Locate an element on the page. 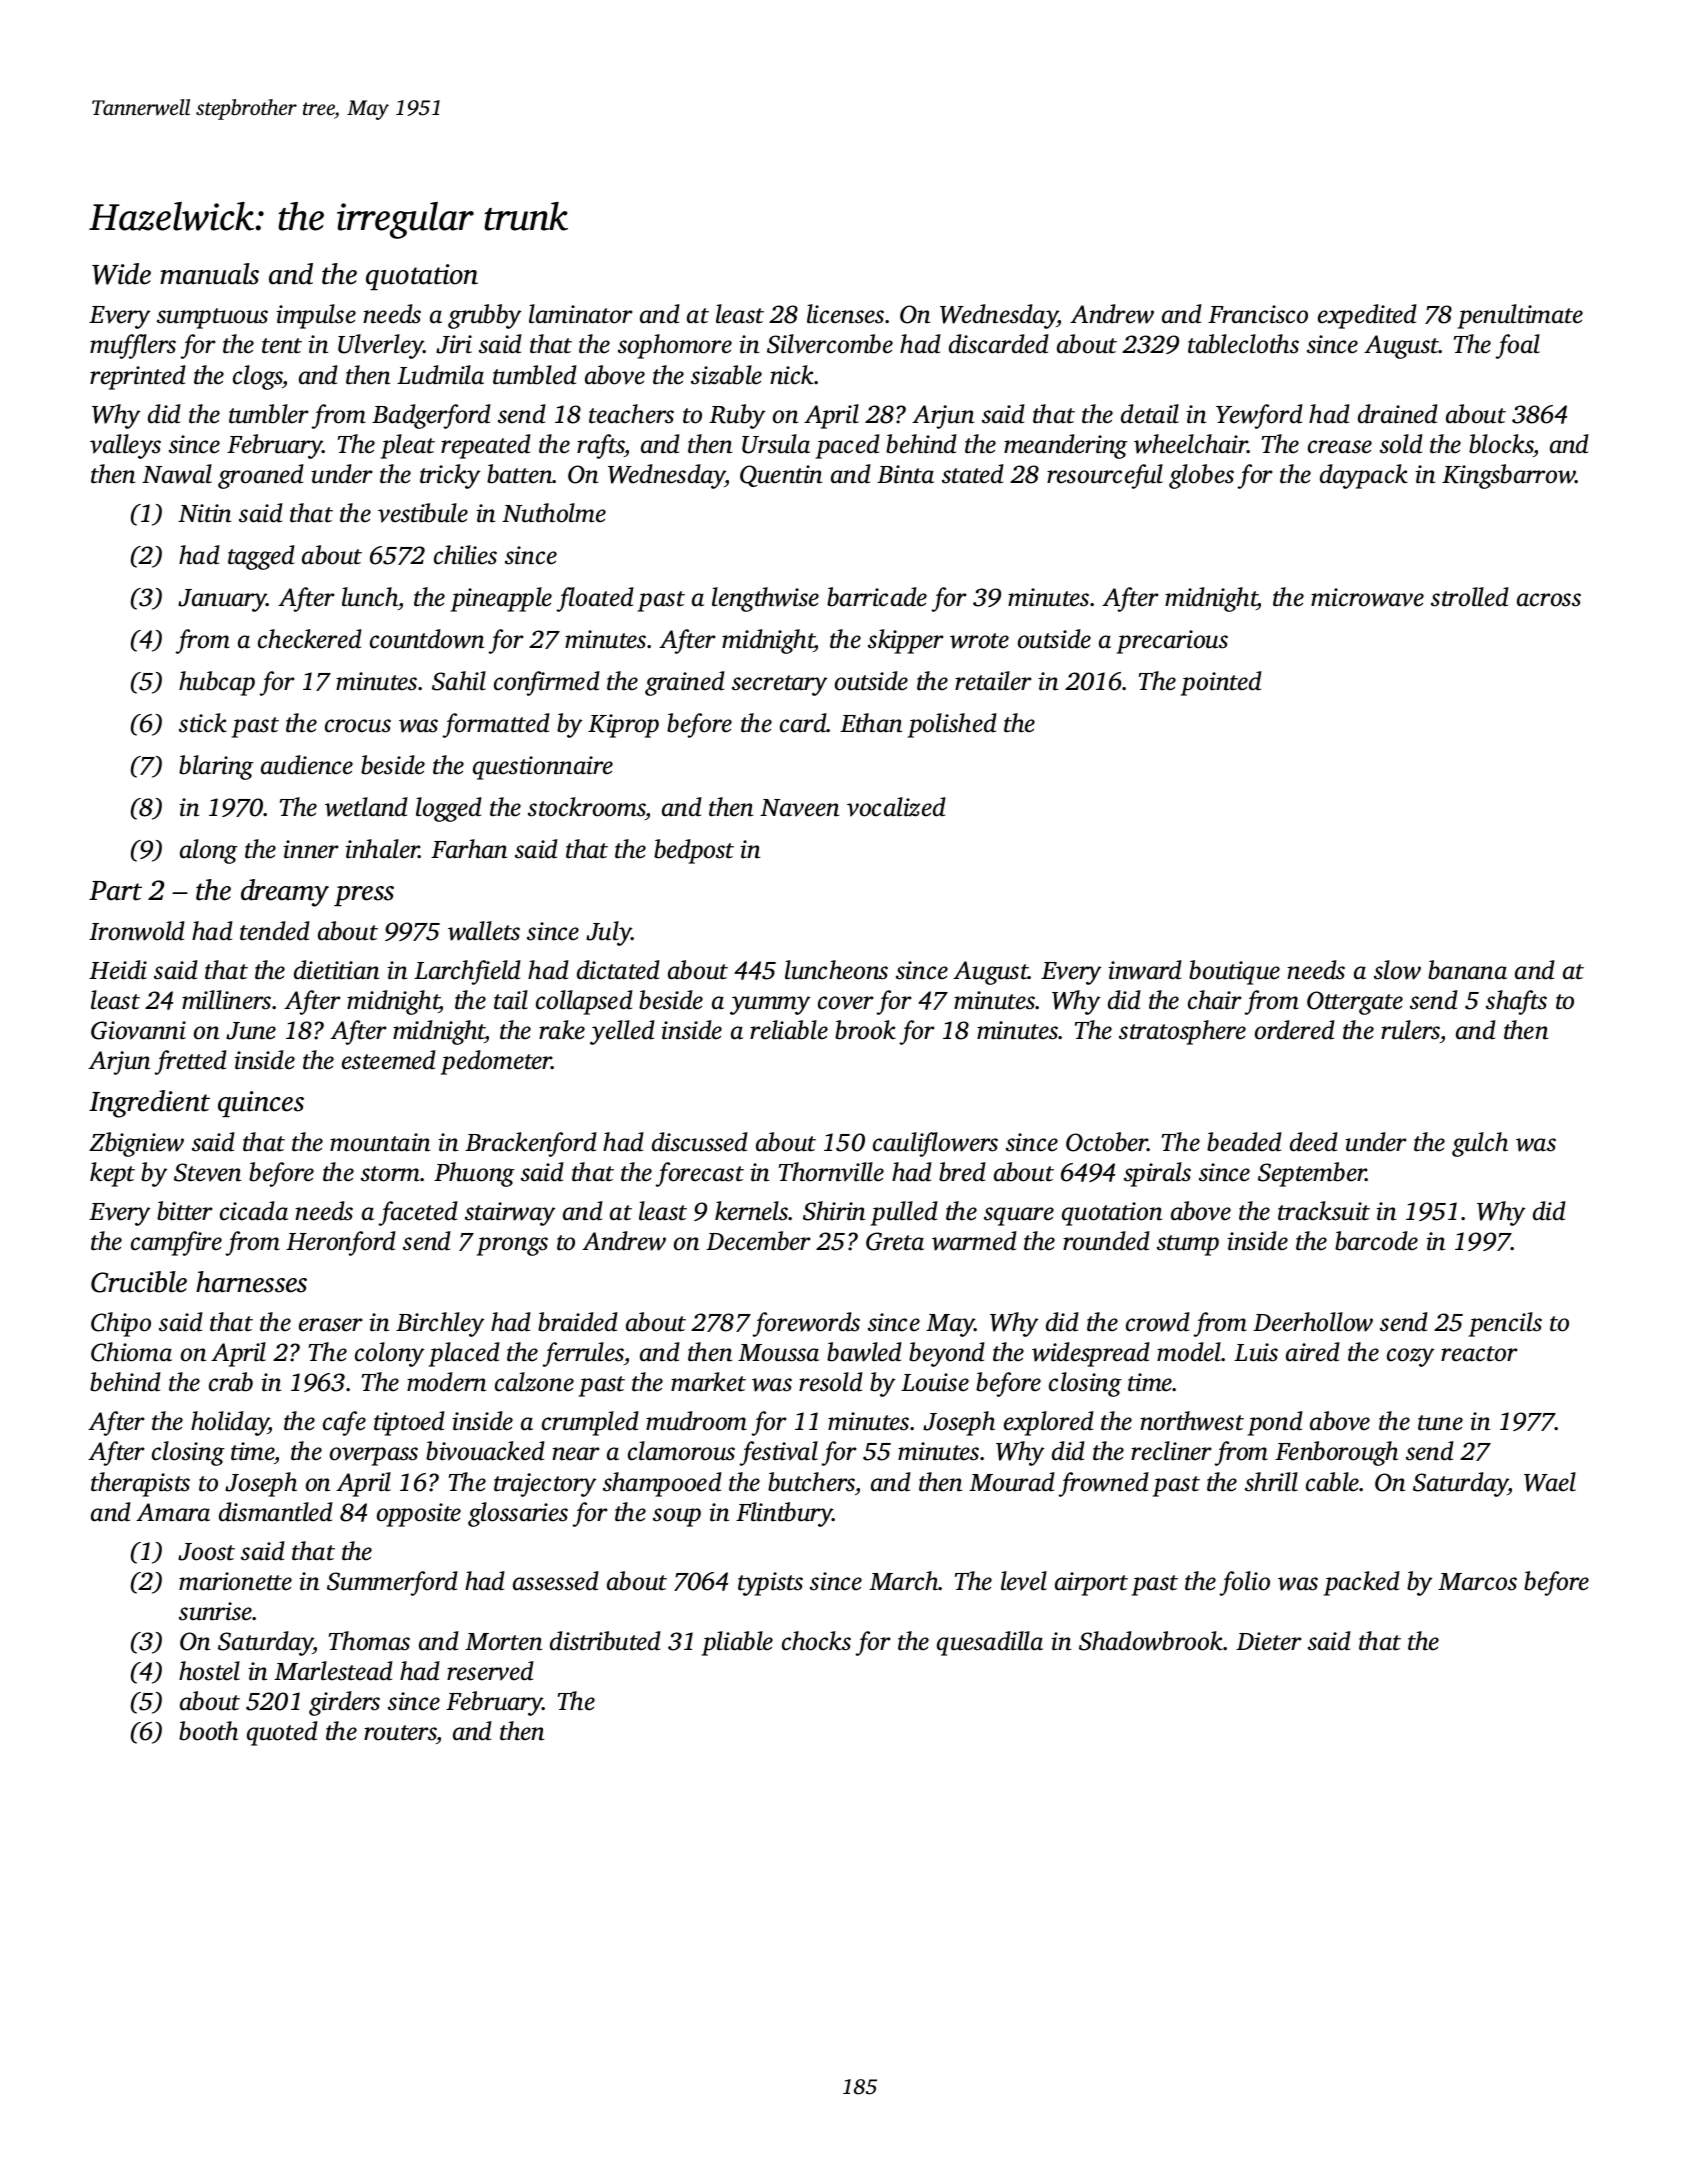 This image has width=1683, height=2178. quesadilla is located at coordinates (990, 1643).
